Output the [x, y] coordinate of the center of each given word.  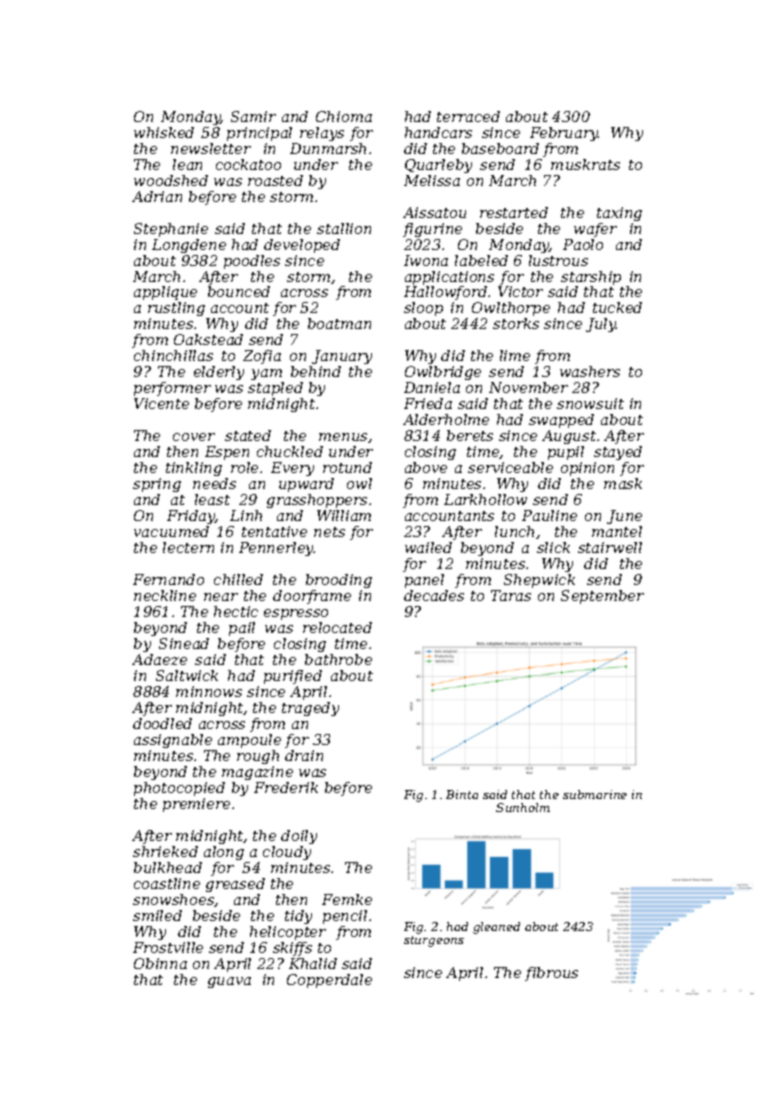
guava [229, 982]
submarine [595, 794]
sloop [423, 309]
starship [591, 278]
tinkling [194, 469]
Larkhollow [485, 499]
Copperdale [329, 981]
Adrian [157, 196]
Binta [462, 794]
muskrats [585, 164]
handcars [438, 132]
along [224, 853]
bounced [239, 291]
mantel [617, 531]
